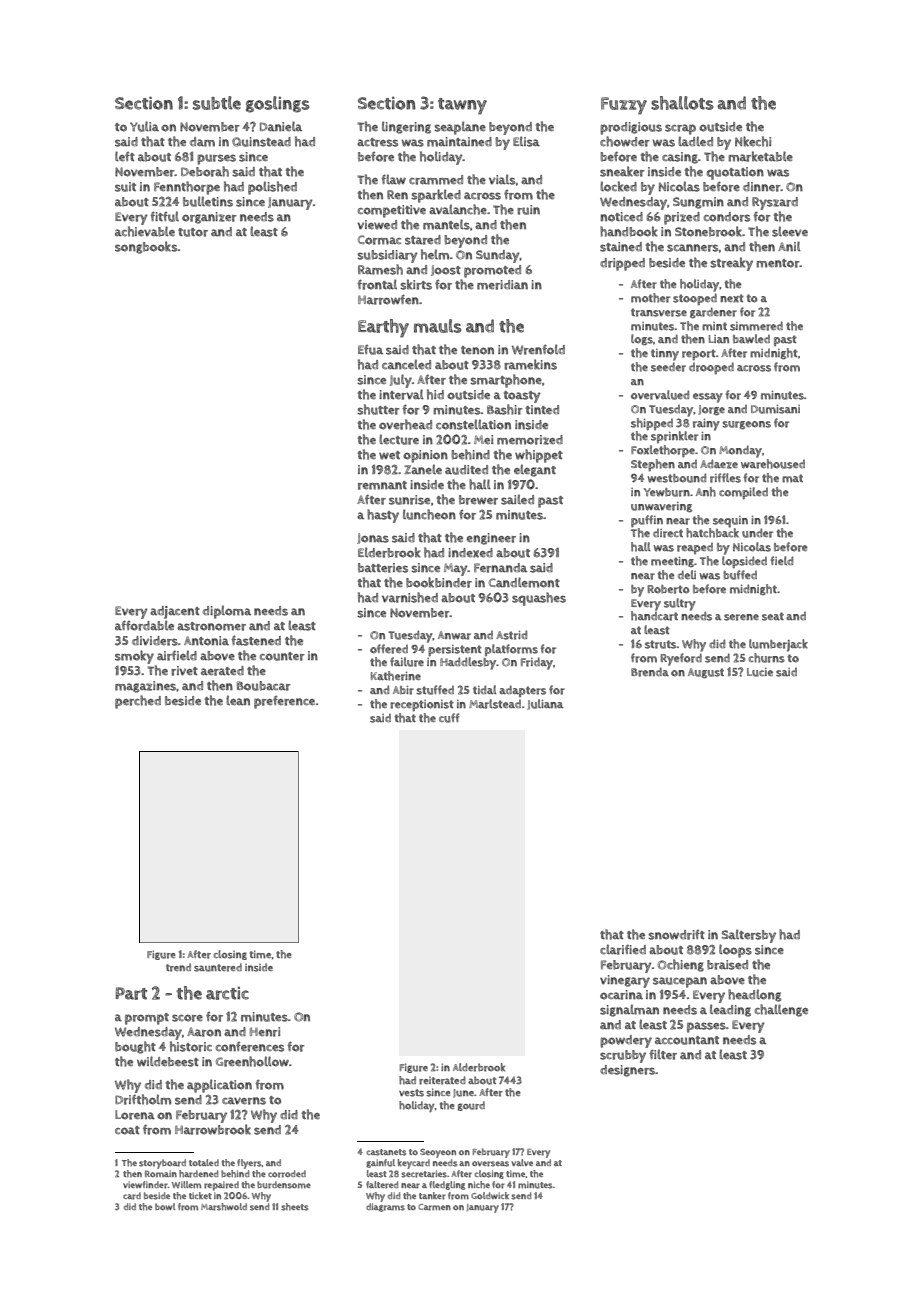 The height and width of the screenshot is (1308, 924). What do you see at coordinates (660, 395) in the screenshot?
I see `overvalued` at bounding box center [660, 395].
